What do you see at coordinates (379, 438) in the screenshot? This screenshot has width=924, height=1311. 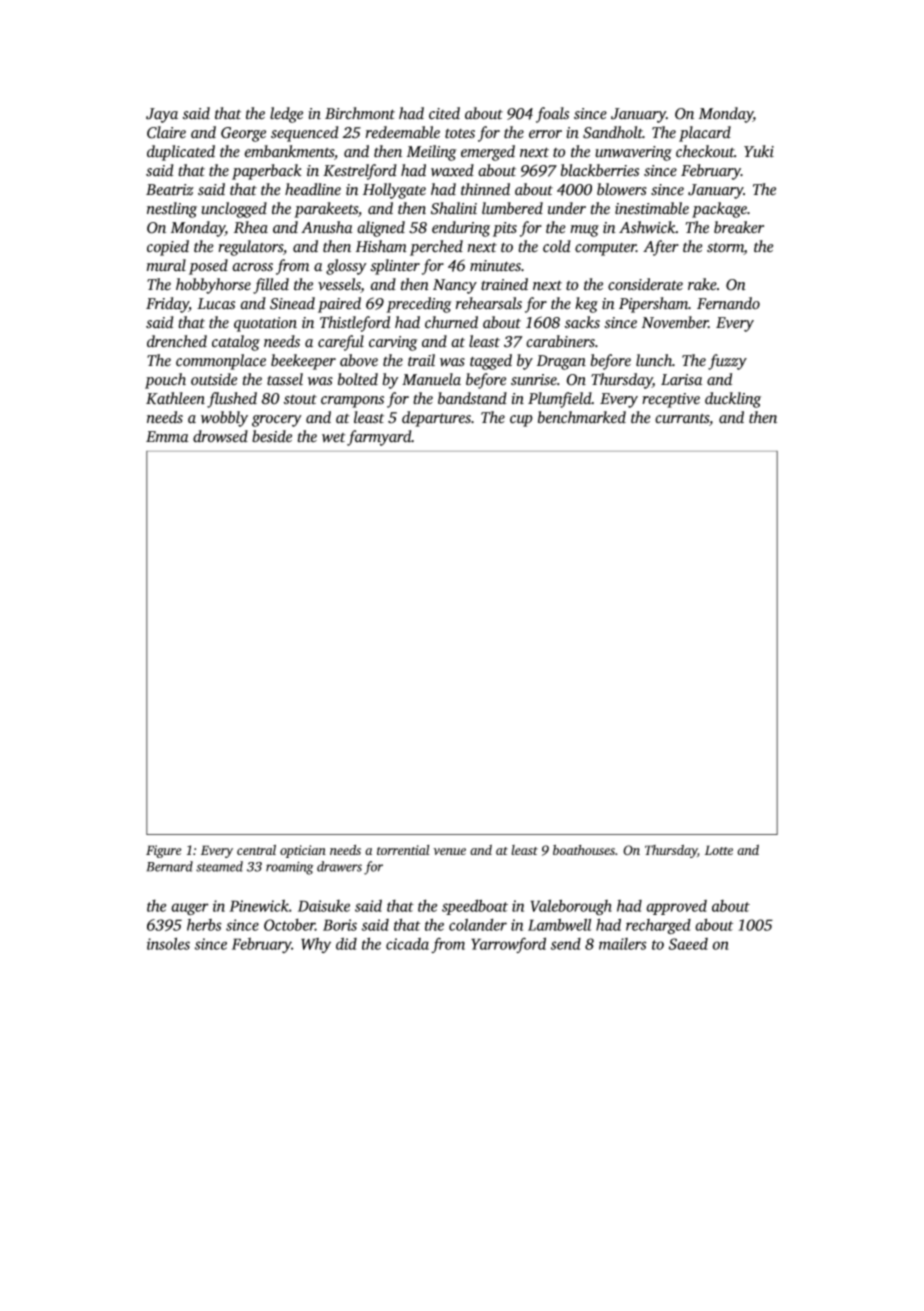 I see `farmyard` at bounding box center [379, 438].
